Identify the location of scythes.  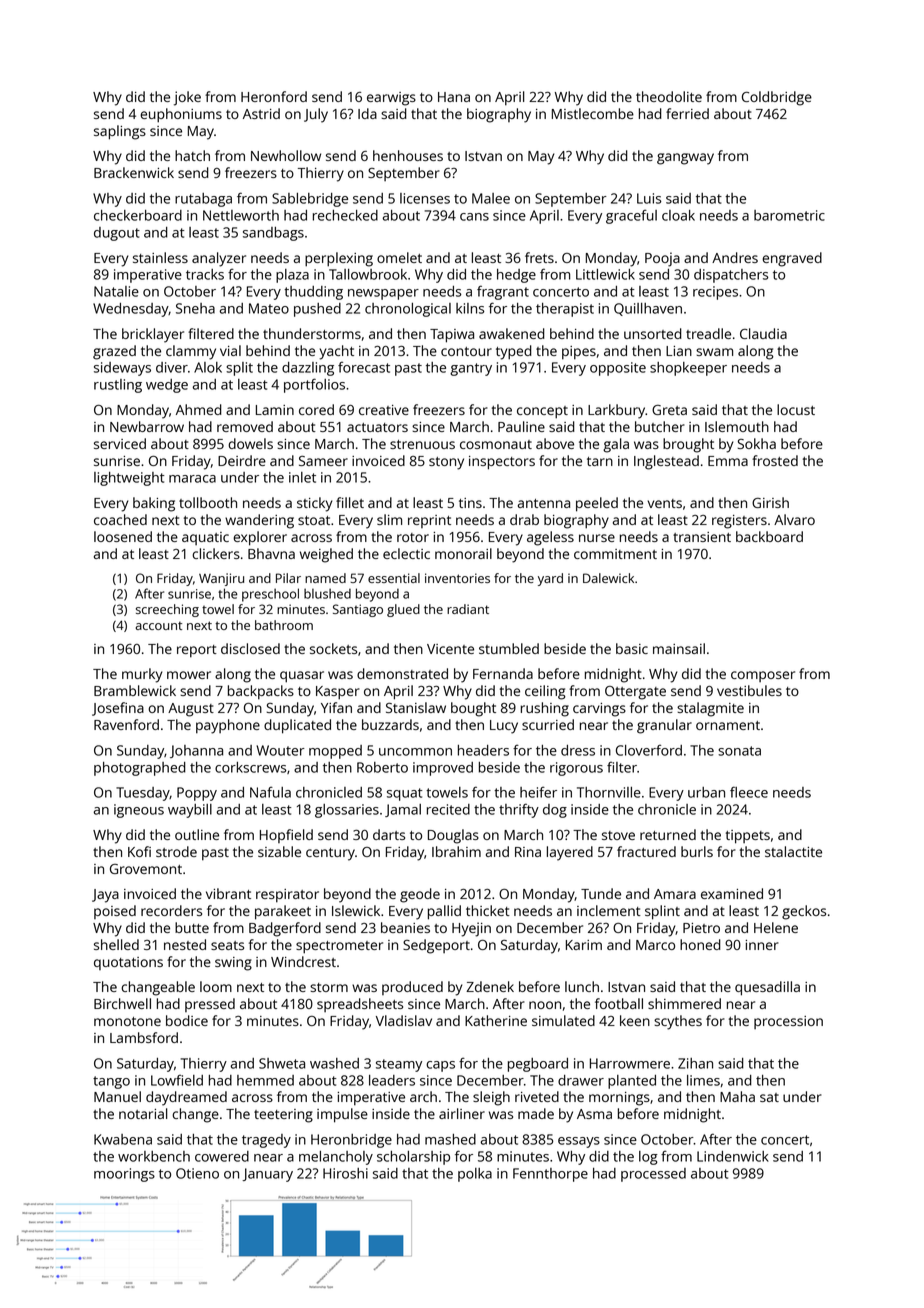
(678, 1022).
